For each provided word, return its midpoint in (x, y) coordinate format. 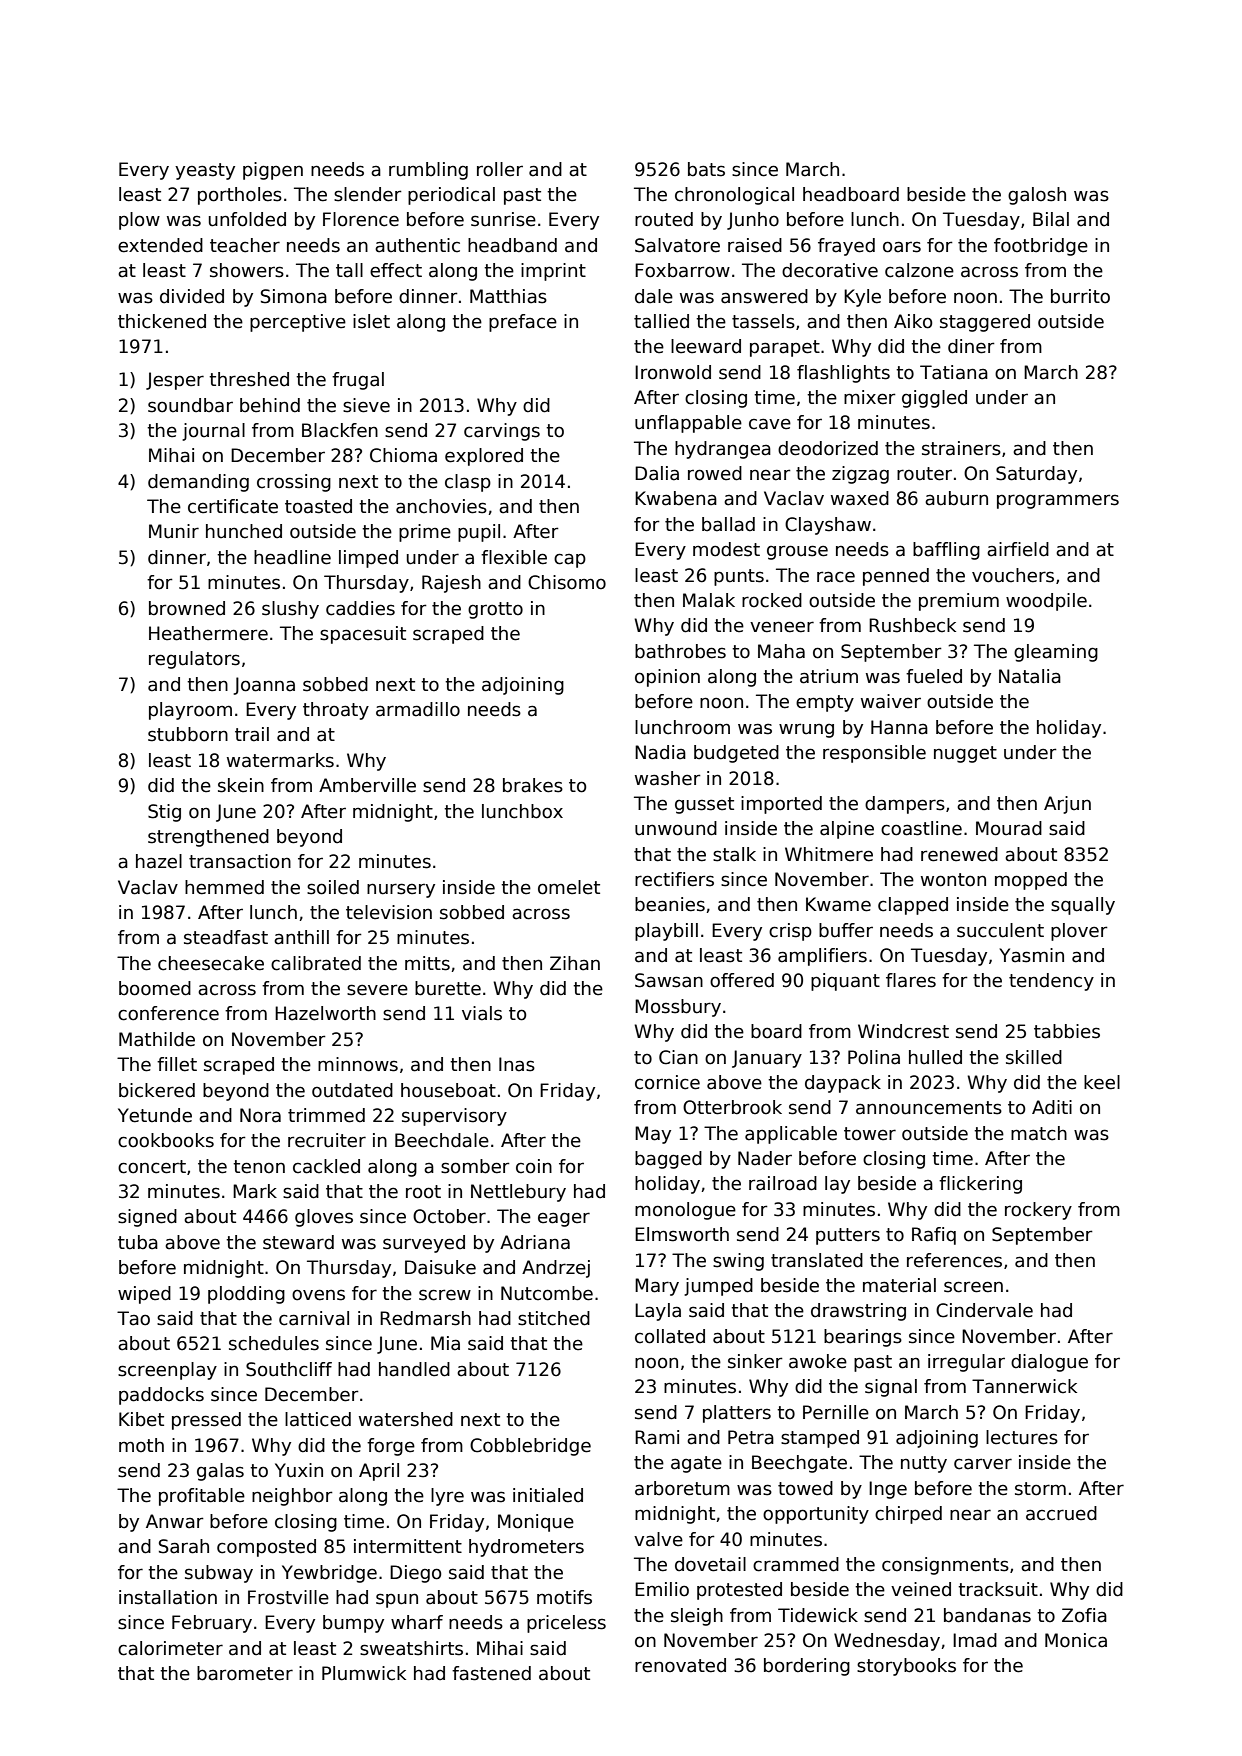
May (653, 1135)
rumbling (428, 171)
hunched (244, 531)
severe (377, 990)
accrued (1061, 1513)
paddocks (161, 1396)
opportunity (816, 1515)
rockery (1038, 1211)
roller (500, 169)
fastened (491, 1673)
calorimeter (170, 1648)
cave (770, 424)
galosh (1037, 196)
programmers (1058, 501)
